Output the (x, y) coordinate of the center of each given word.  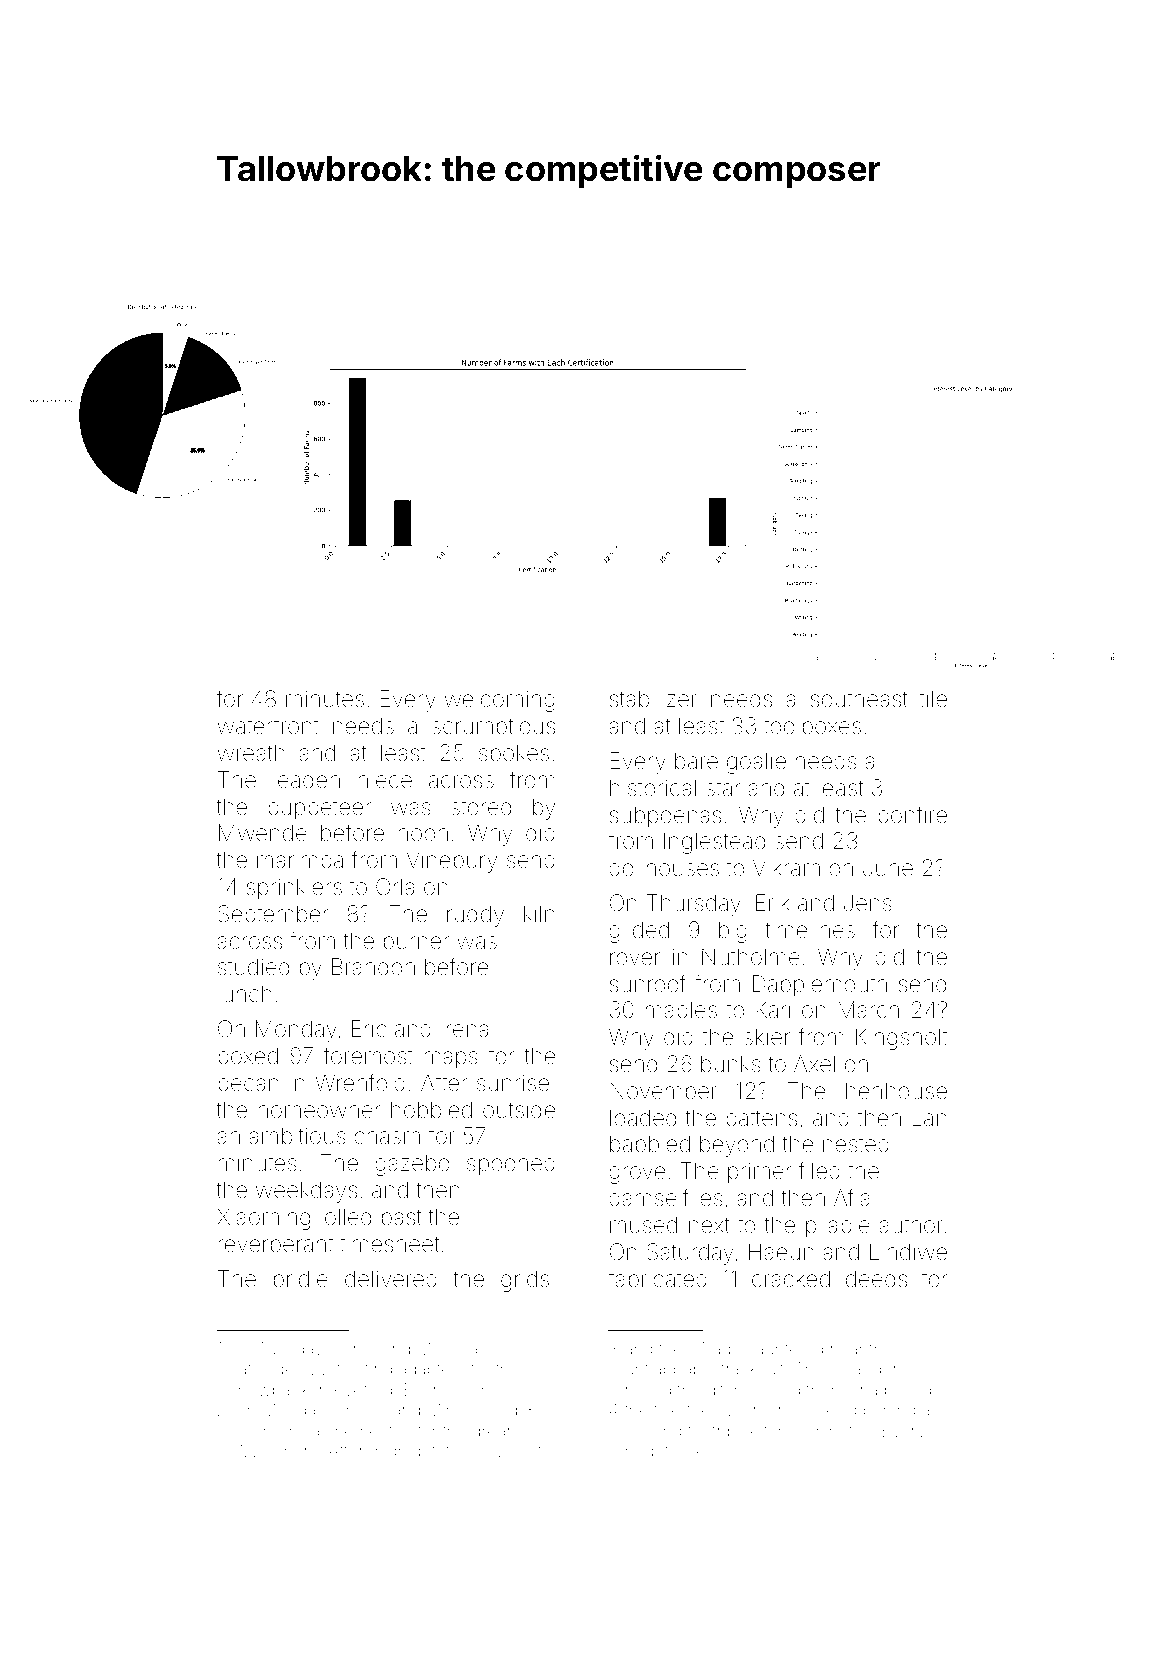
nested (856, 1144)
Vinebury (451, 862)
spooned (511, 1165)
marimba (300, 860)
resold (648, 1389)
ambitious (297, 1136)
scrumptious (493, 728)
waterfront (268, 725)
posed (908, 1391)
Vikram (786, 867)
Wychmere (276, 1452)
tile (933, 698)
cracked (791, 1279)
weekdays (306, 1192)
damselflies (666, 1197)
